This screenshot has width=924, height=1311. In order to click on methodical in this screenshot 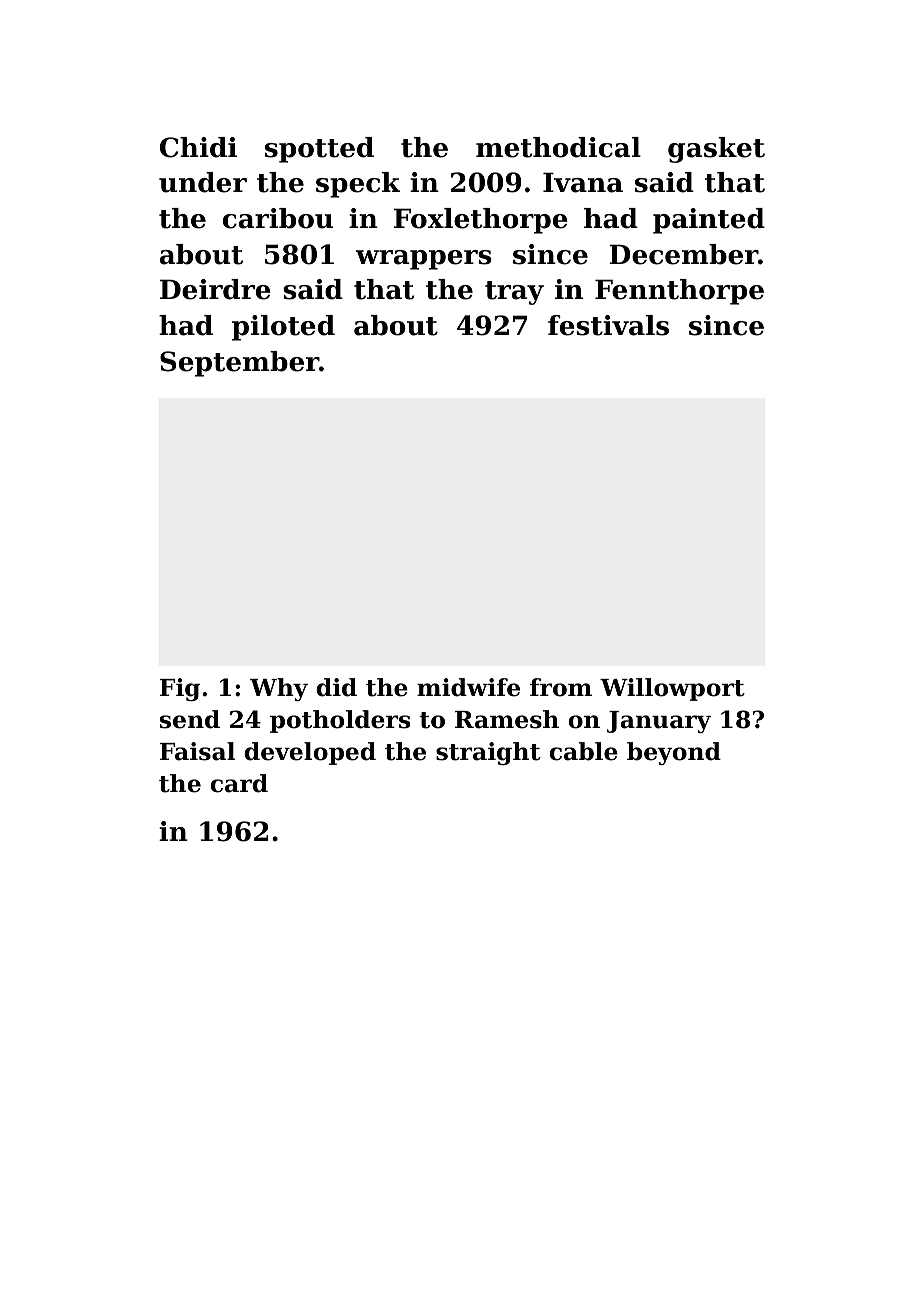, I will do `click(558, 147)`.
